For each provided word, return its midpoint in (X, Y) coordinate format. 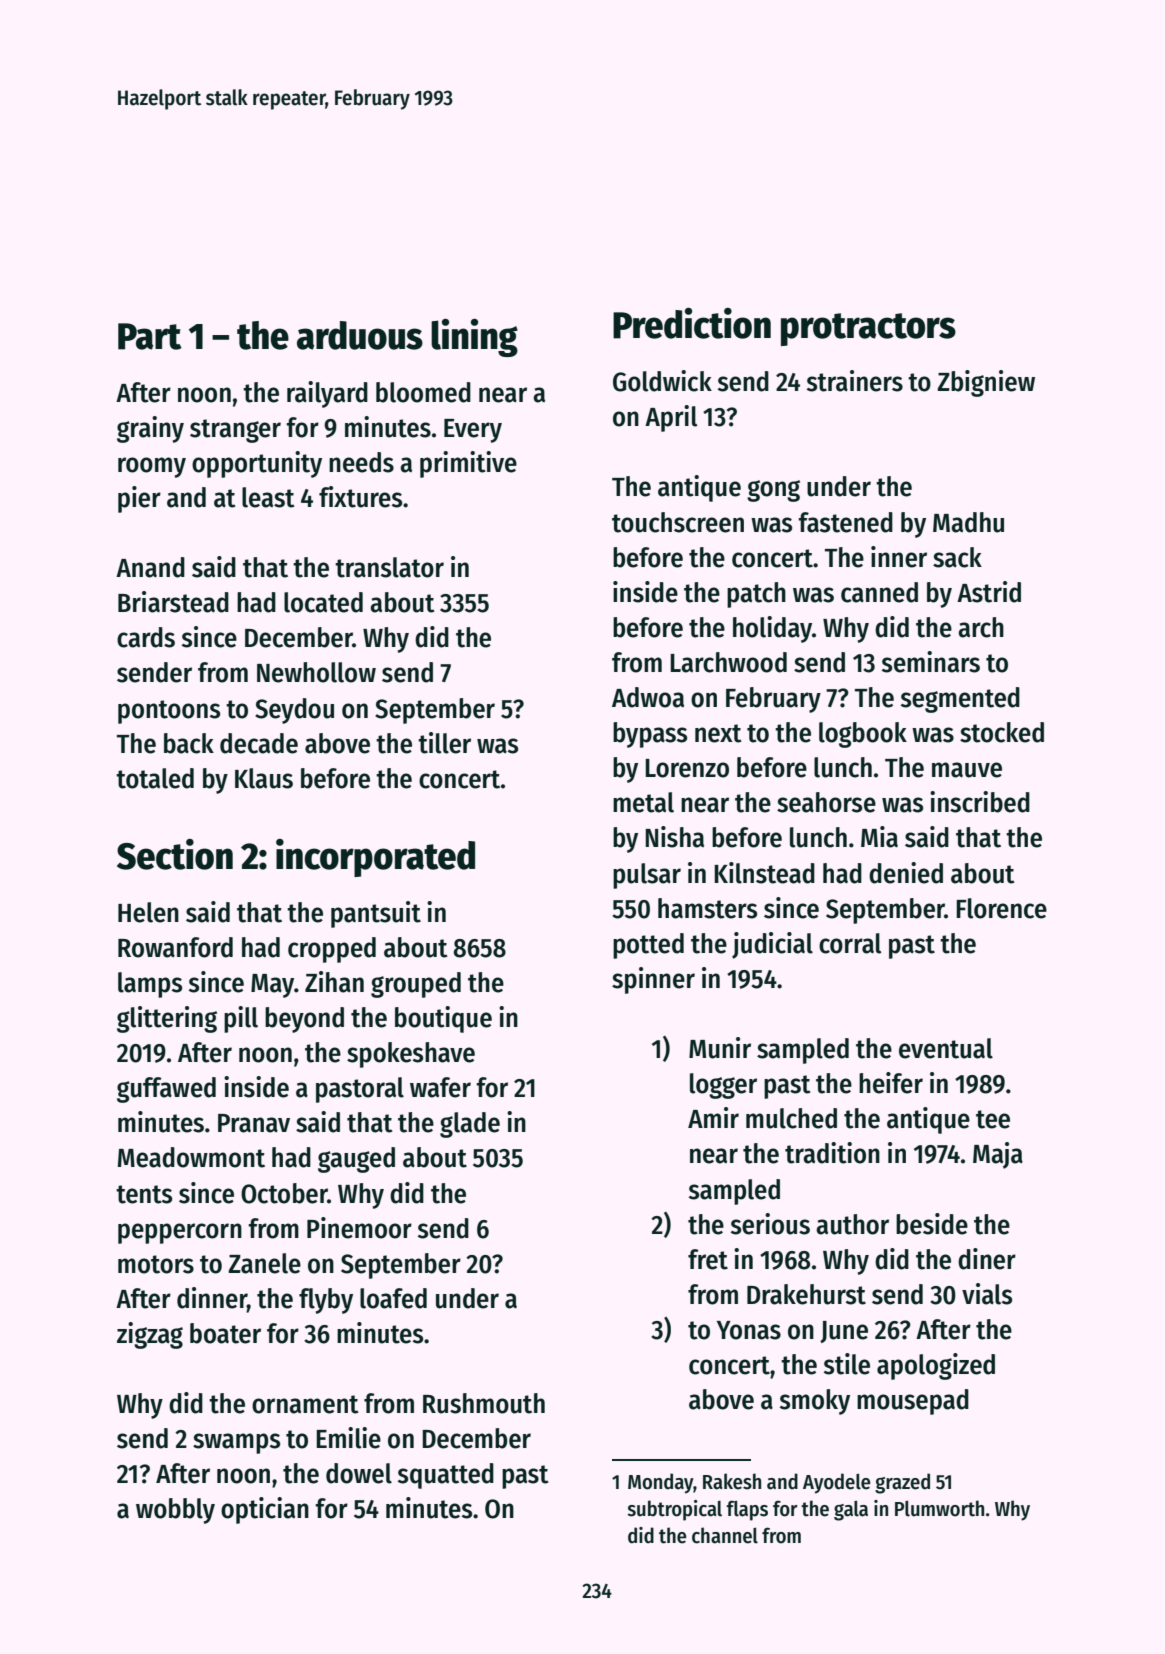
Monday (661, 1483)
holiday (772, 629)
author (852, 1224)
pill (241, 1019)
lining (474, 338)
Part (150, 336)
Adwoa (648, 697)
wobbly (175, 1511)
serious (770, 1224)
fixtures (360, 497)
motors (156, 1264)
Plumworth (939, 1508)
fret (708, 1259)
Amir (713, 1117)
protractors (868, 329)
